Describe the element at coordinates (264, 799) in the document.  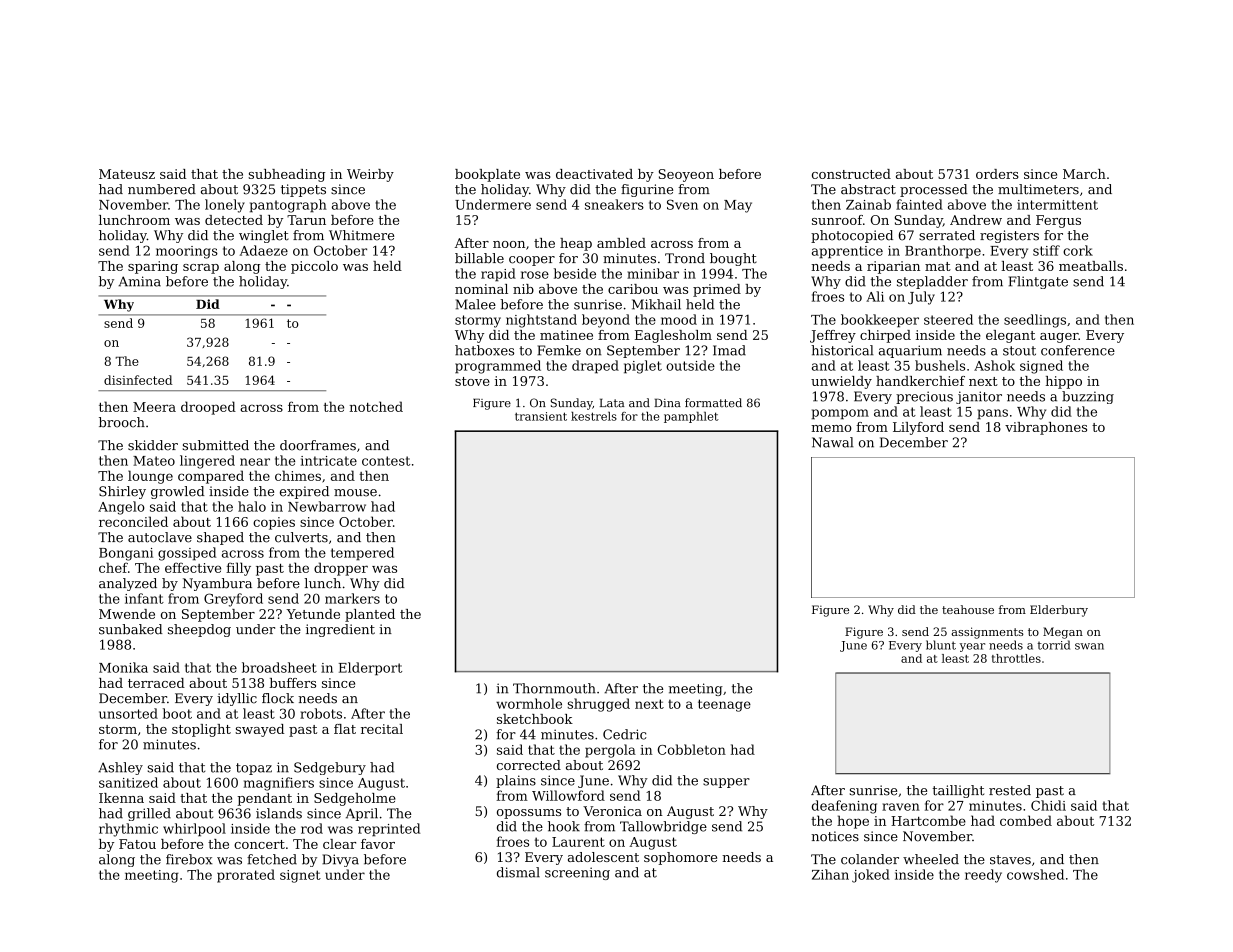
I see `pendant` at that location.
